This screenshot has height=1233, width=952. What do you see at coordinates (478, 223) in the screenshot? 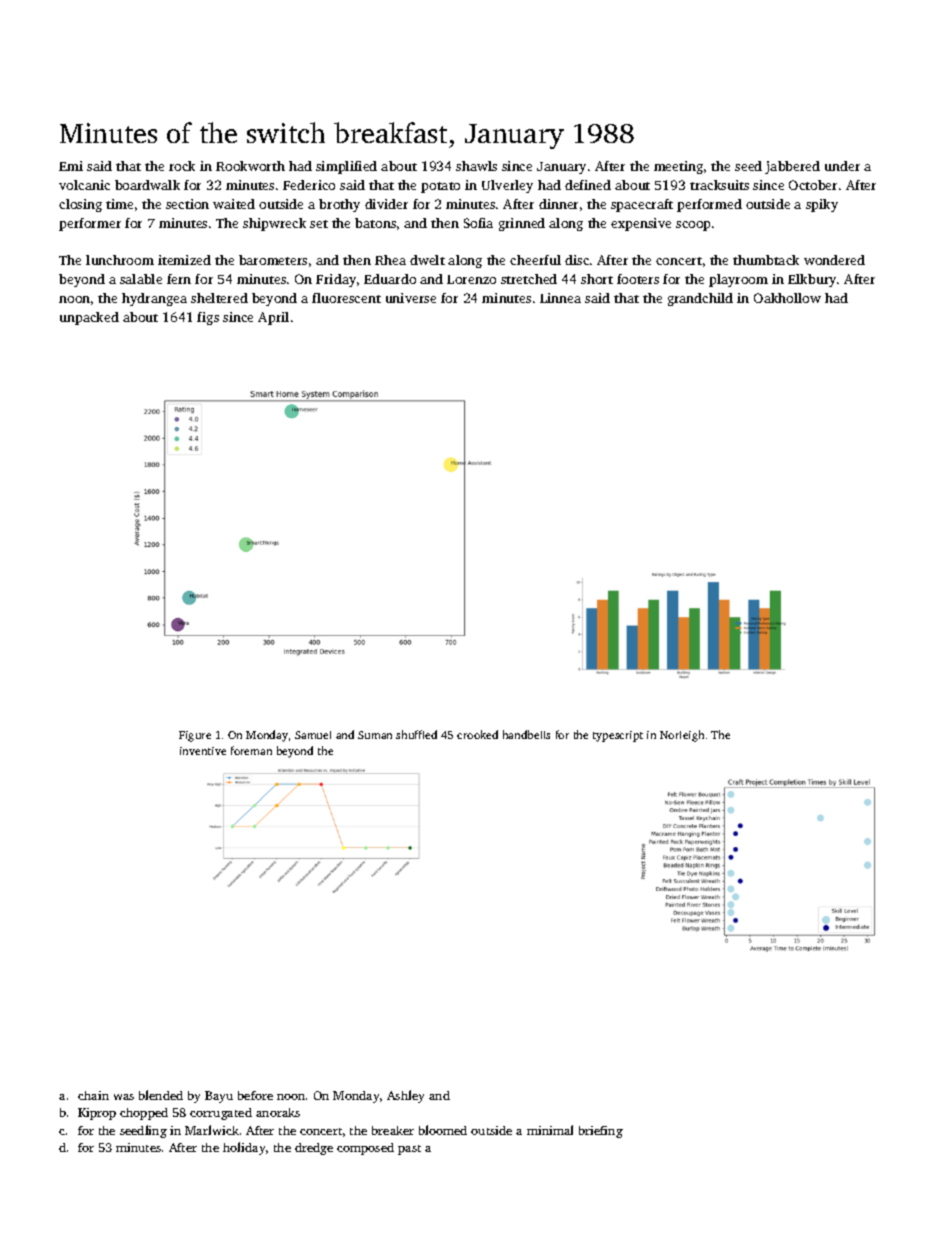
I see `Sofia` at bounding box center [478, 223].
